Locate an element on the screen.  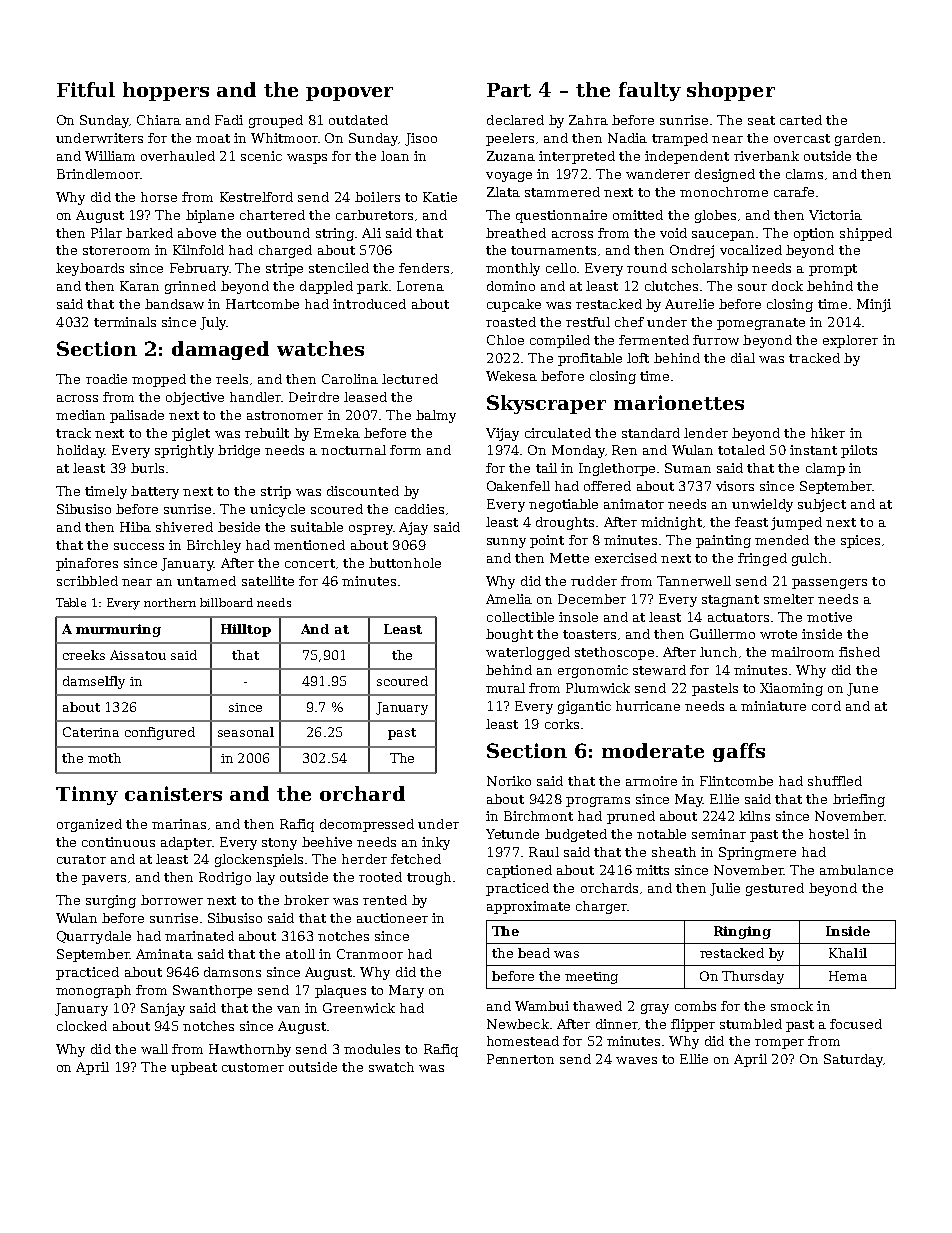
rudder is located at coordinates (594, 581).
